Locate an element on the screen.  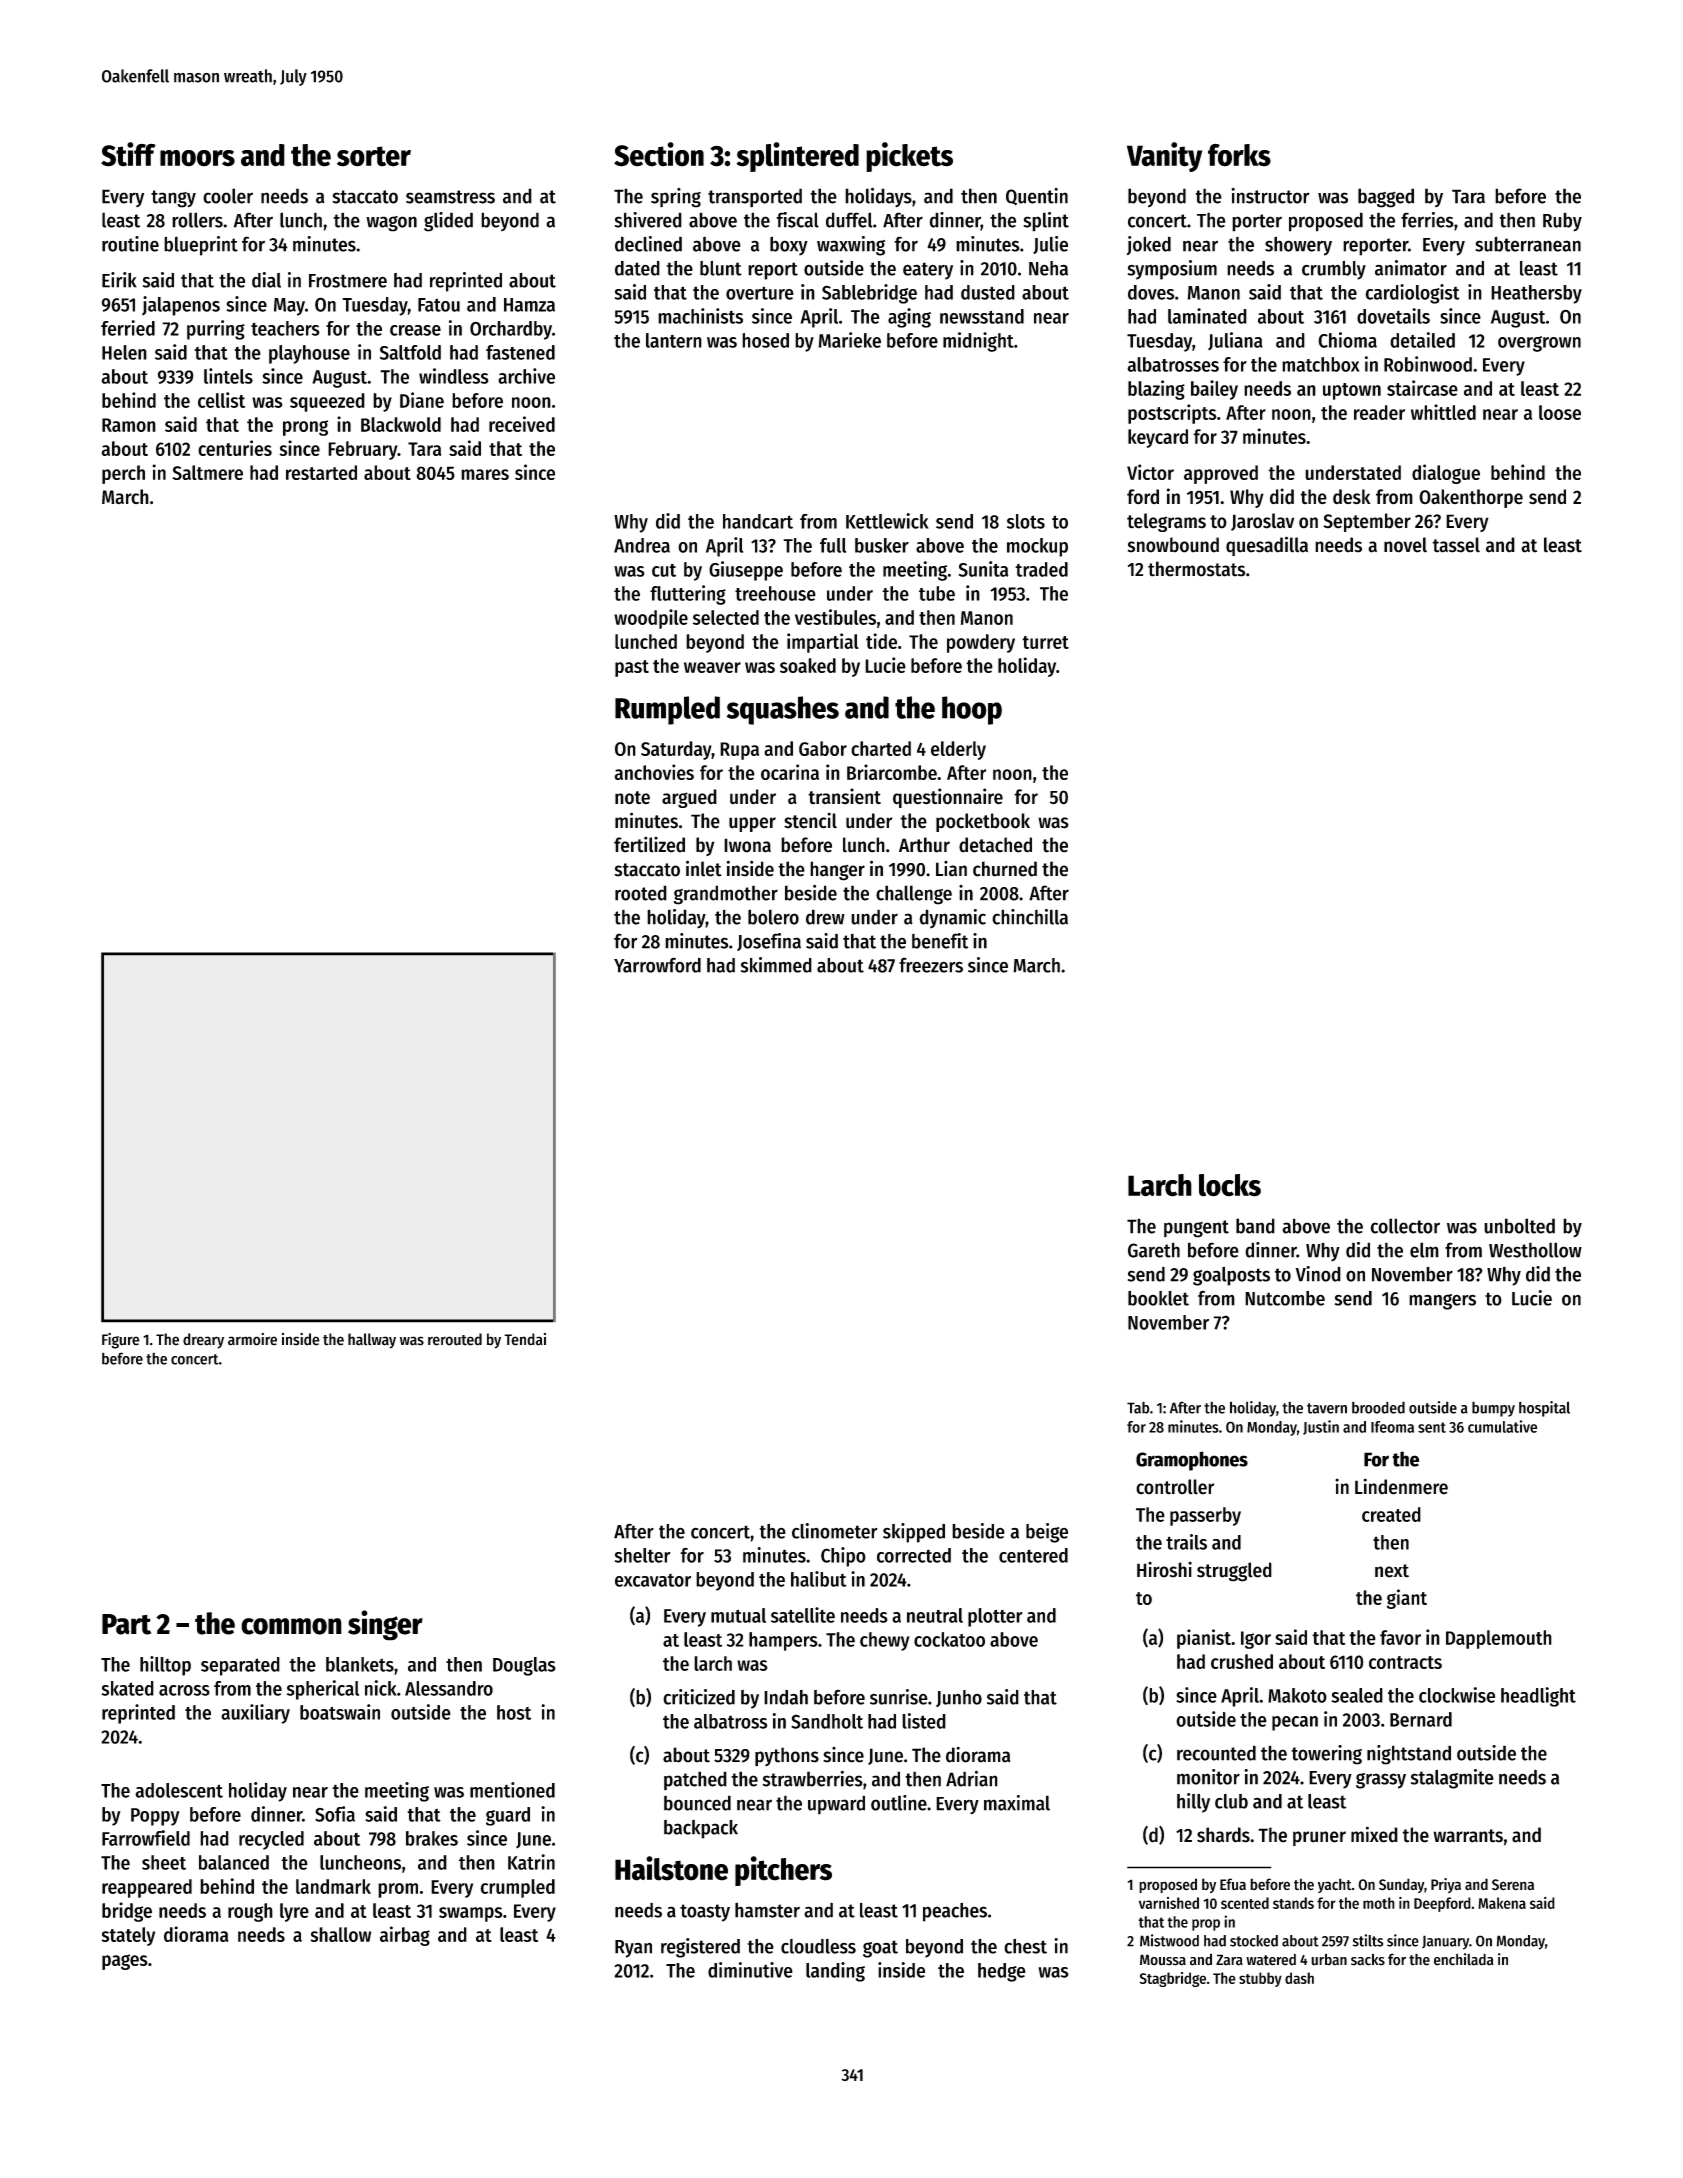
hedge is located at coordinates (1002, 1972).
